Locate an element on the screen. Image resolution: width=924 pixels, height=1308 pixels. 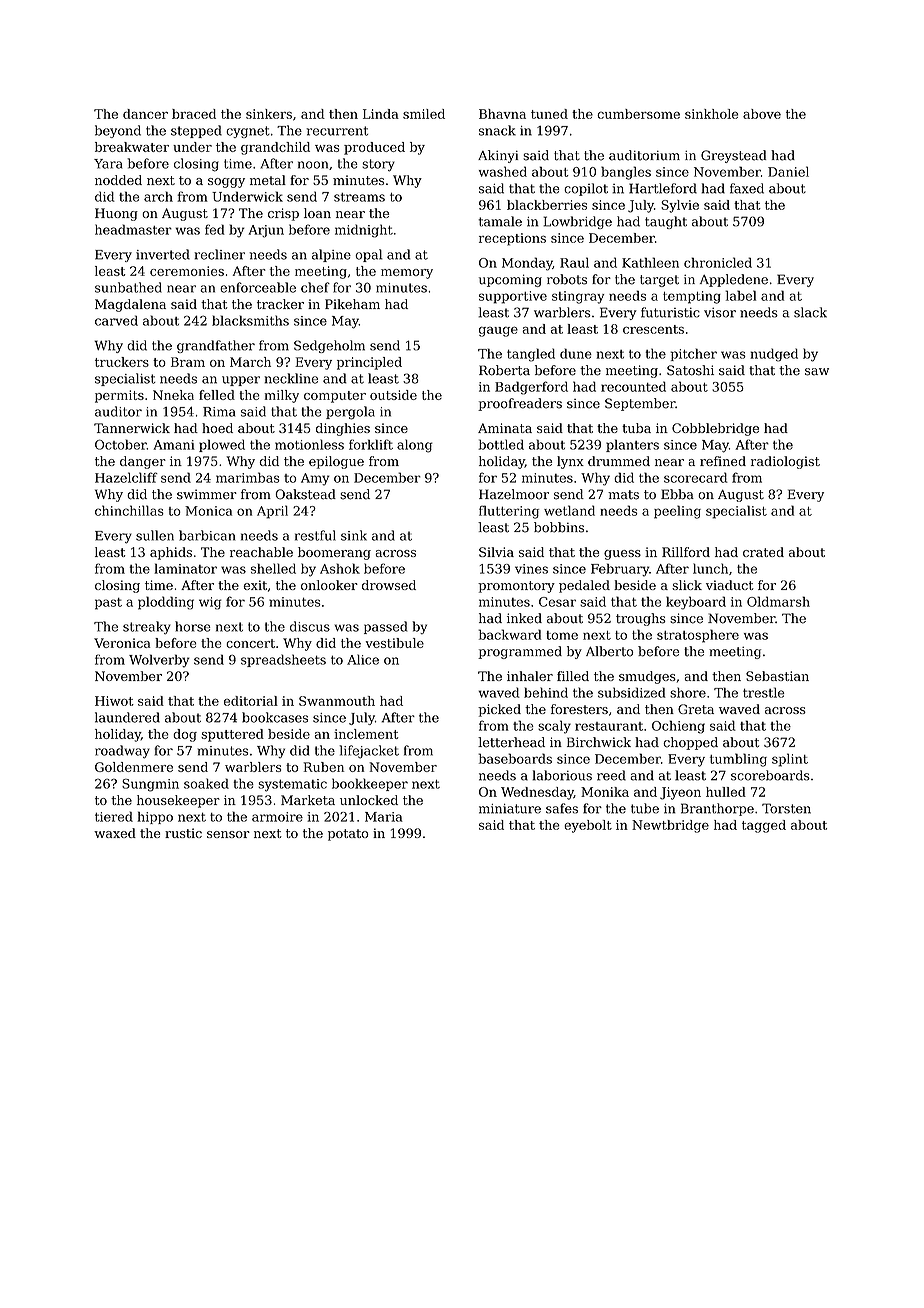
produced is located at coordinates (374, 148).
